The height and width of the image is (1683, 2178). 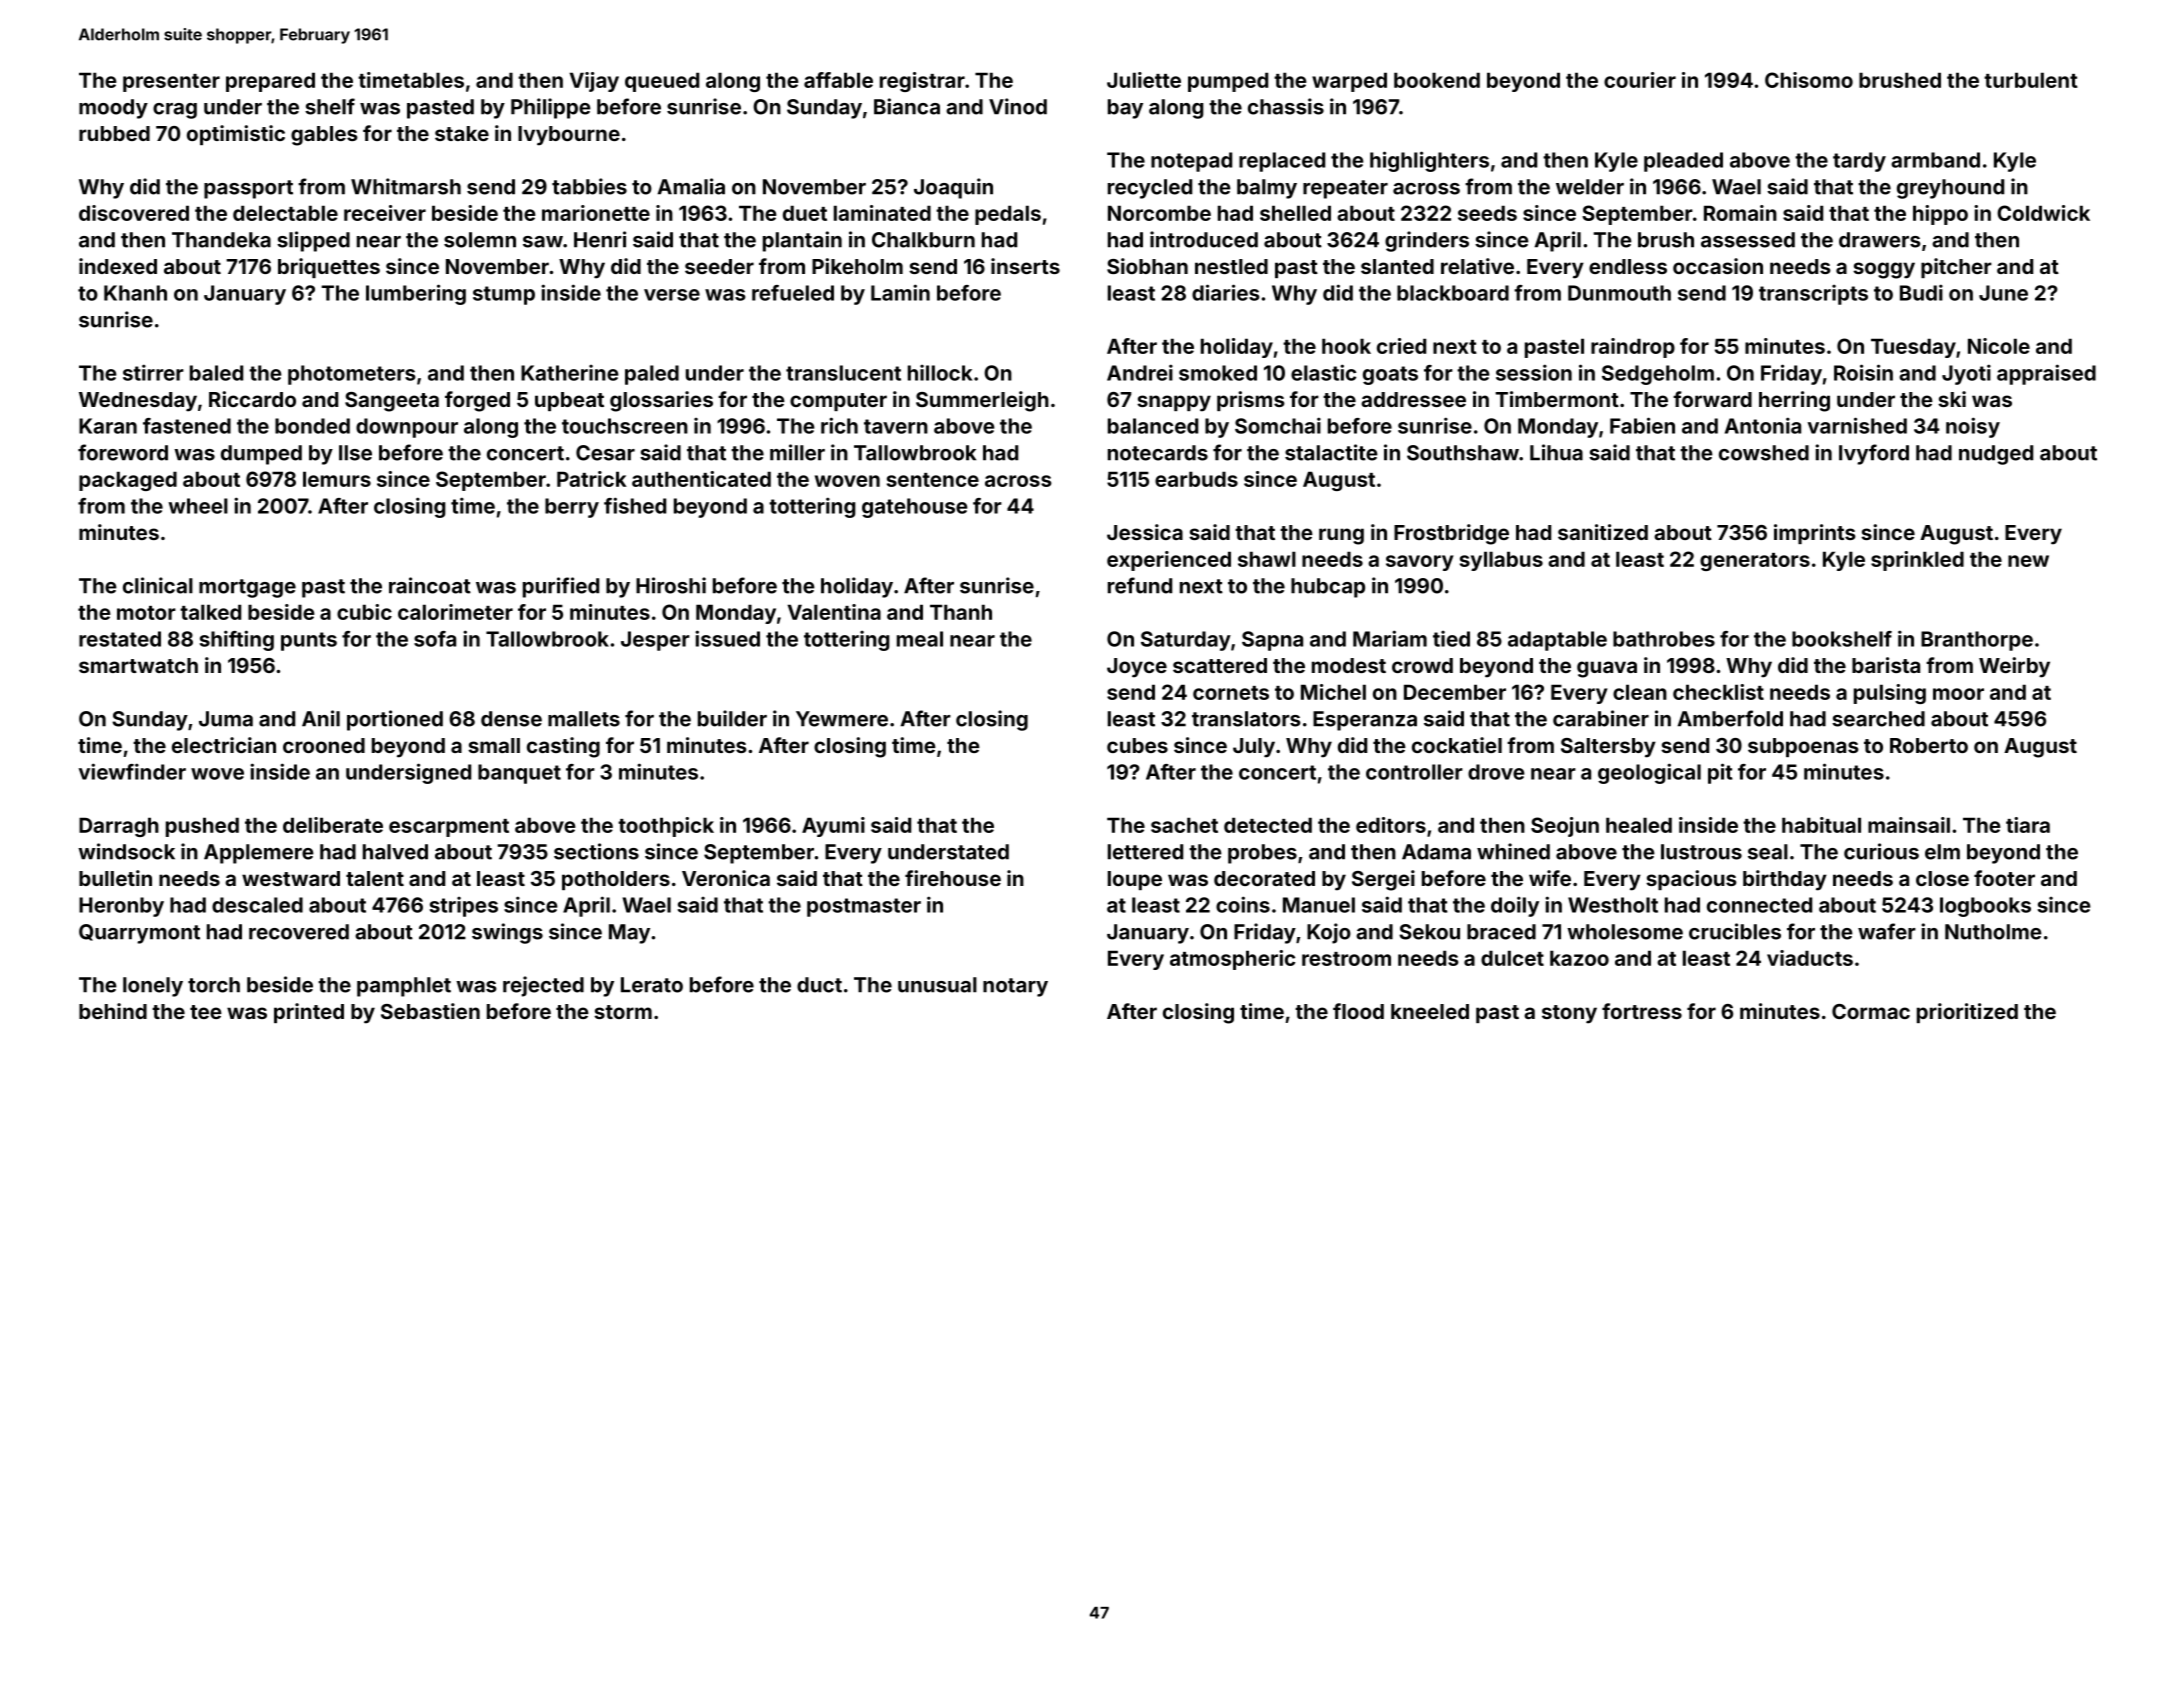 What do you see at coordinates (1184, 825) in the image?
I see `sachet` at bounding box center [1184, 825].
